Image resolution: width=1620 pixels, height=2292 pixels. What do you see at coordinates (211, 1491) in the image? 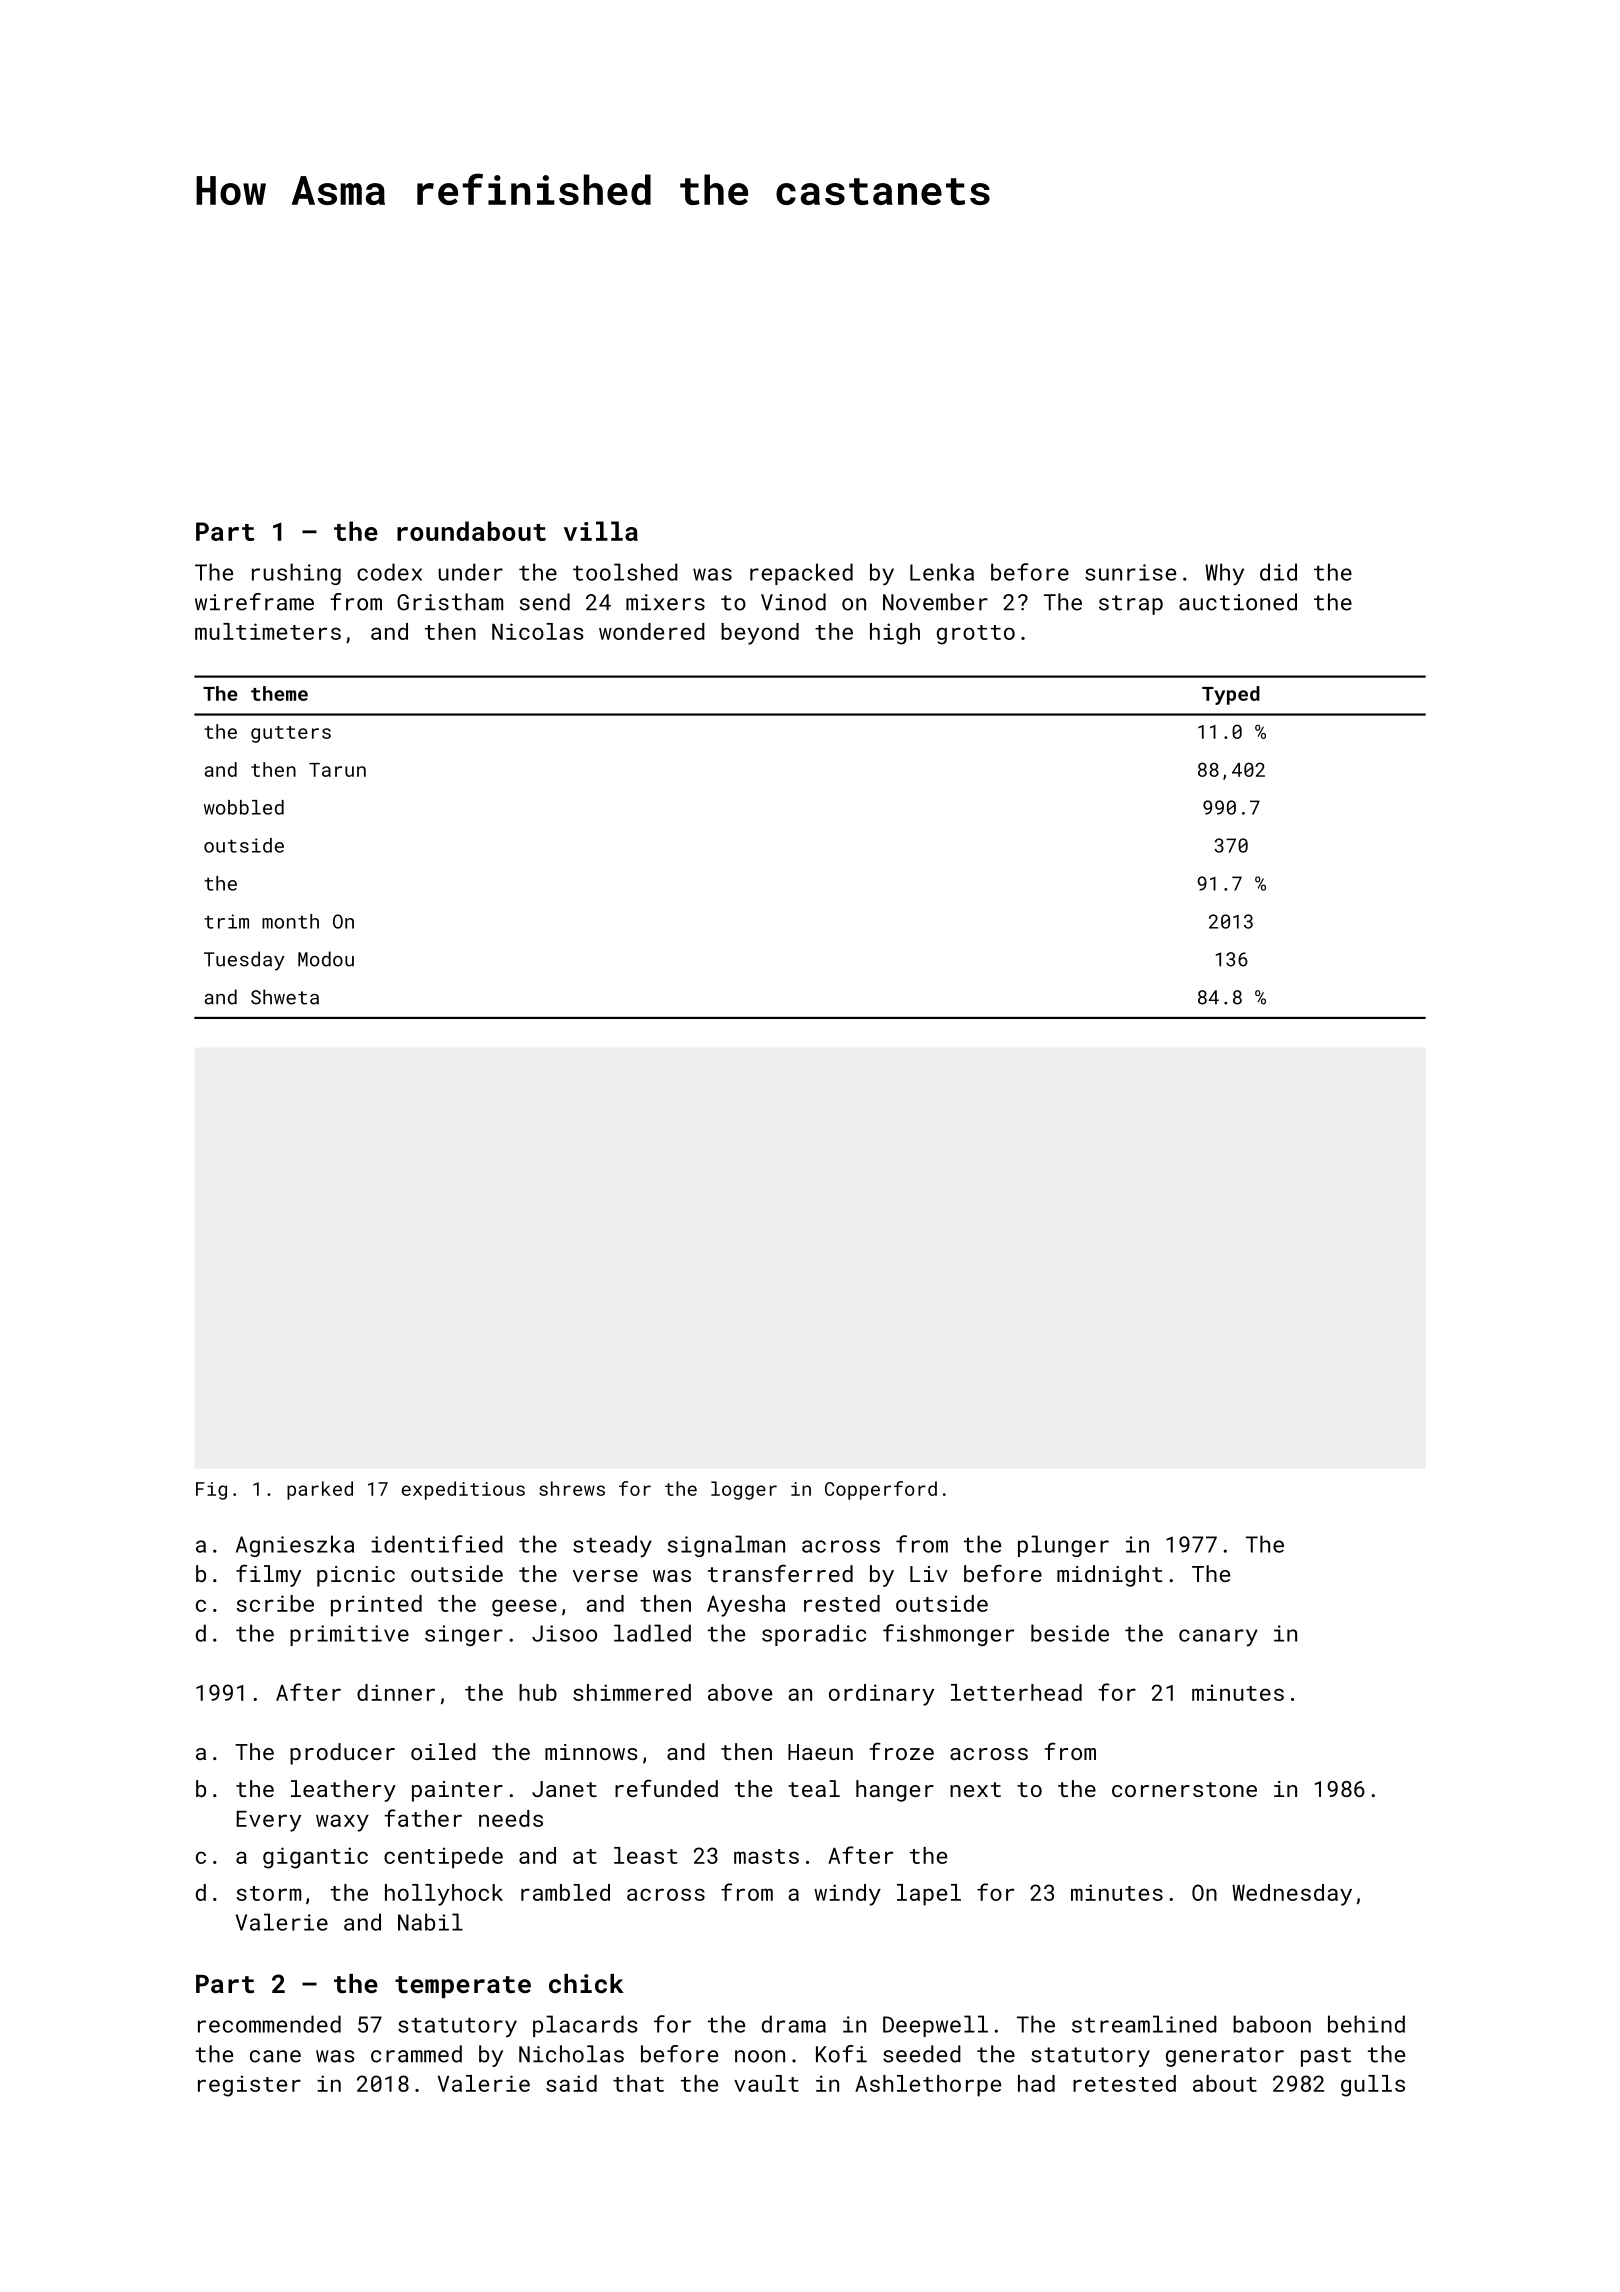
I see `Fig` at bounding box center [211, 1491].
